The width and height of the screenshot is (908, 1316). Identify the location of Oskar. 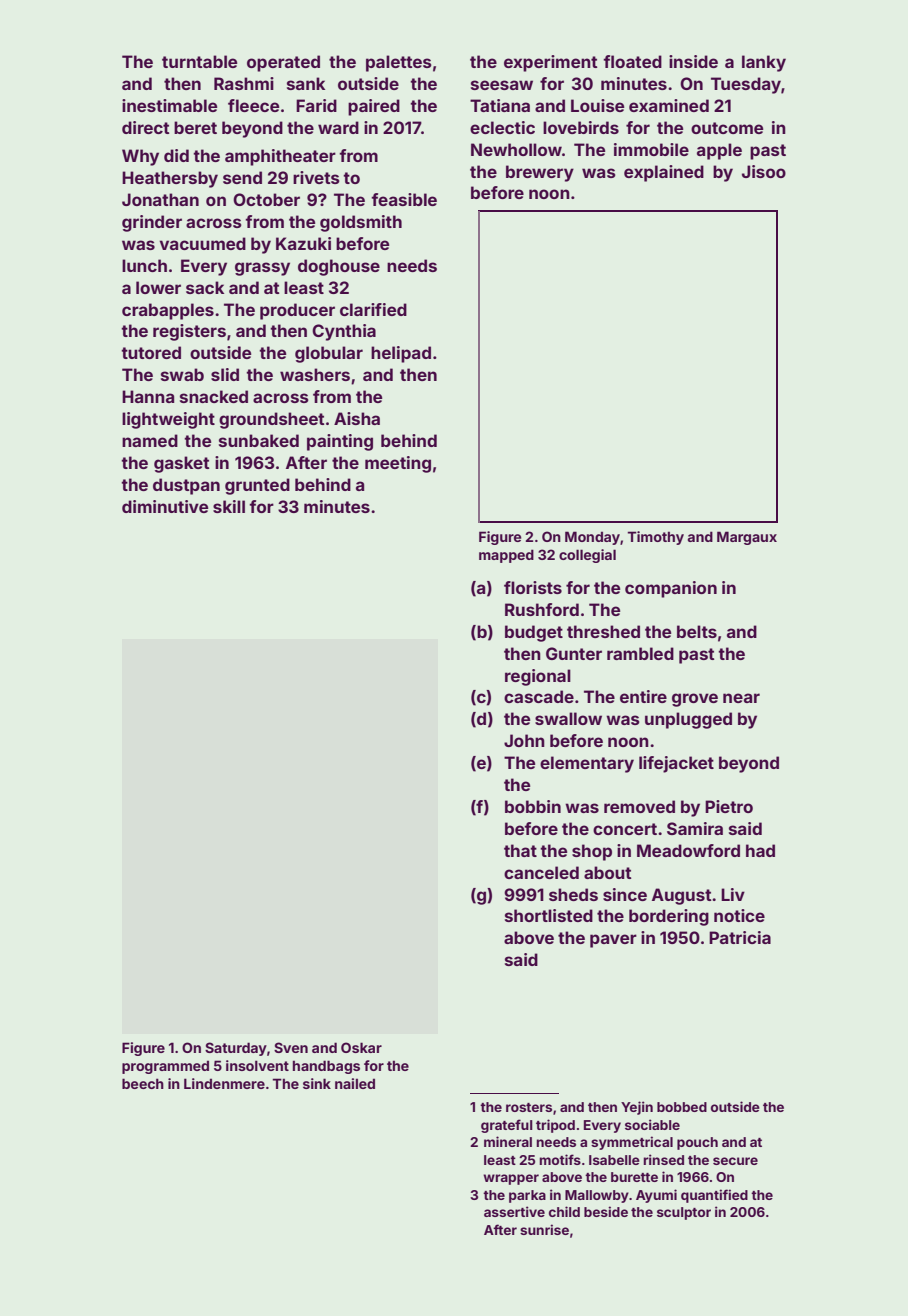
(361, 1047).
